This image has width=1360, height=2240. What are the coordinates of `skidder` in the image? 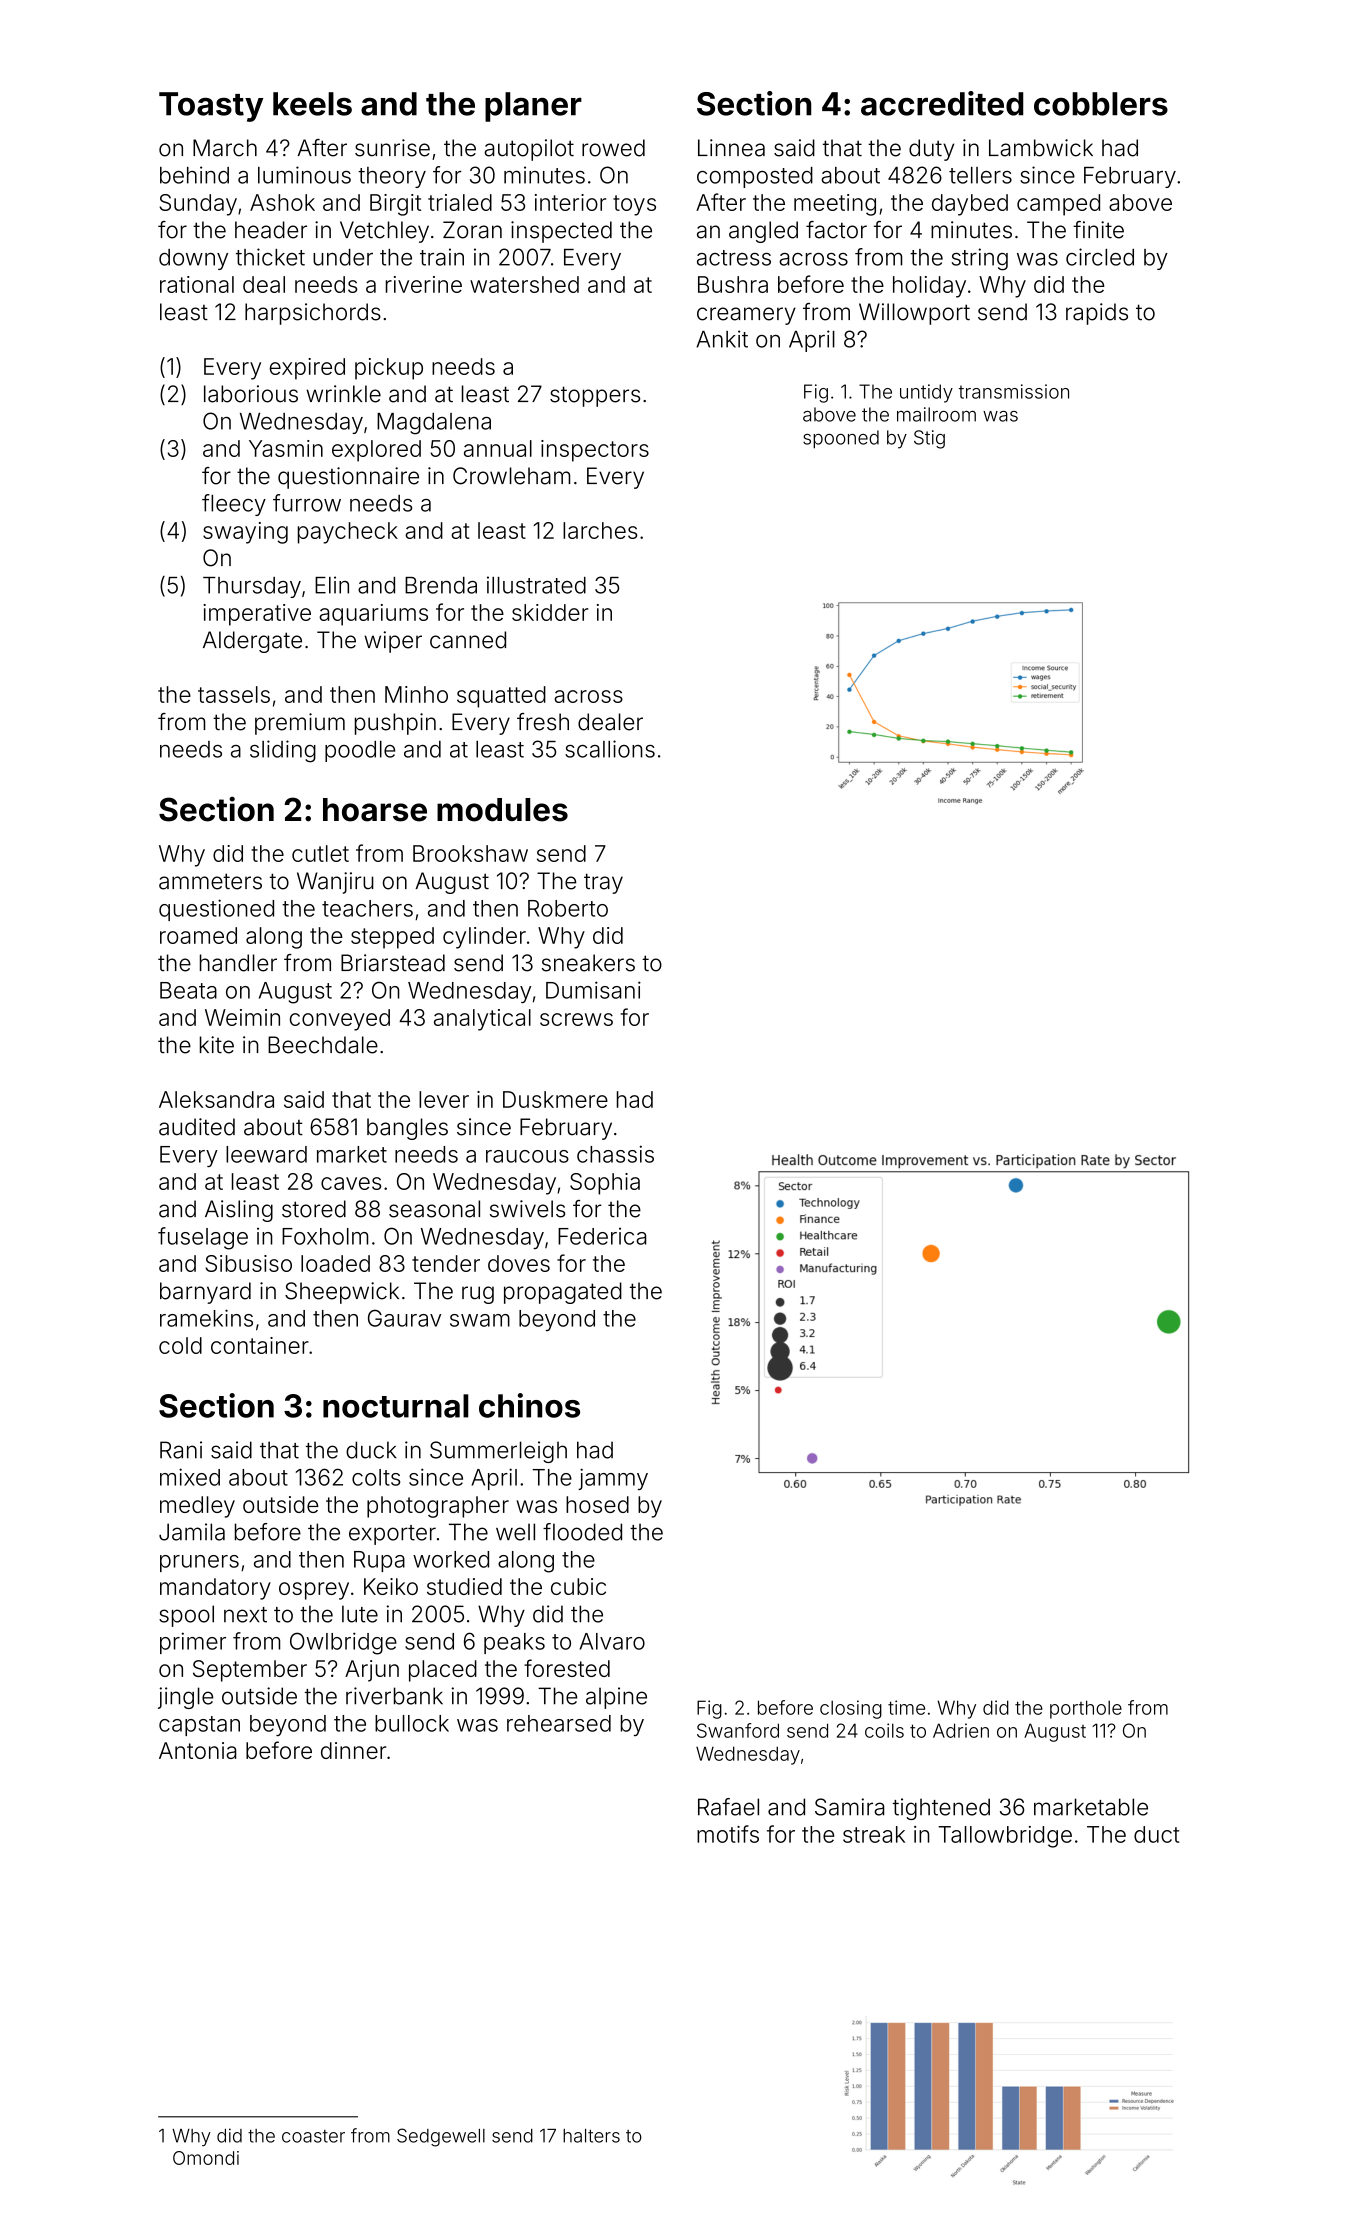 It's located at (550, 612).
